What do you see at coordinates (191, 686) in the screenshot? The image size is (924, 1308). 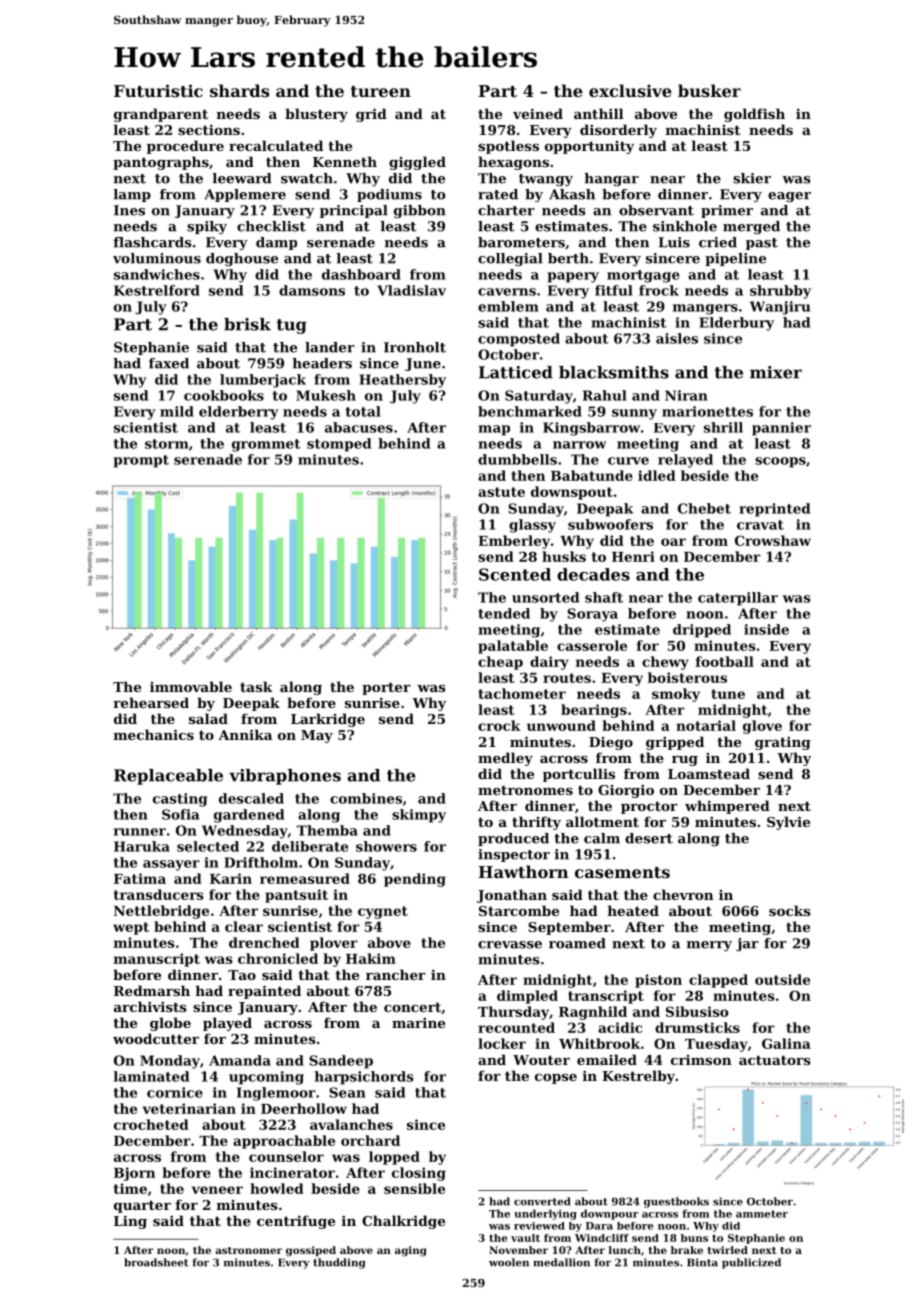 I see `immovable` at bounding box center [191, 686].
